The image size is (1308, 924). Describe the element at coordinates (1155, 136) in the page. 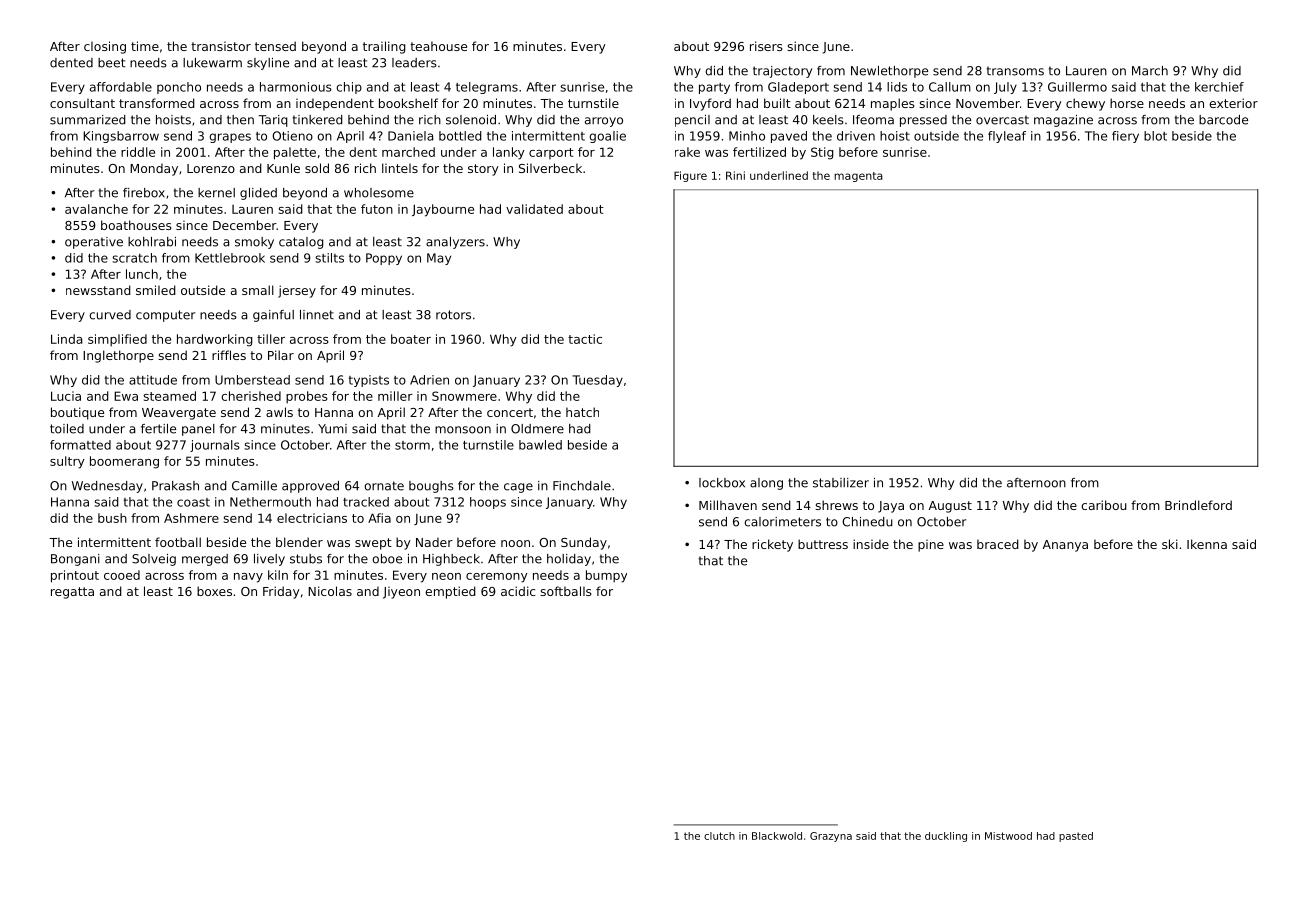

I see `blot` at that location.
